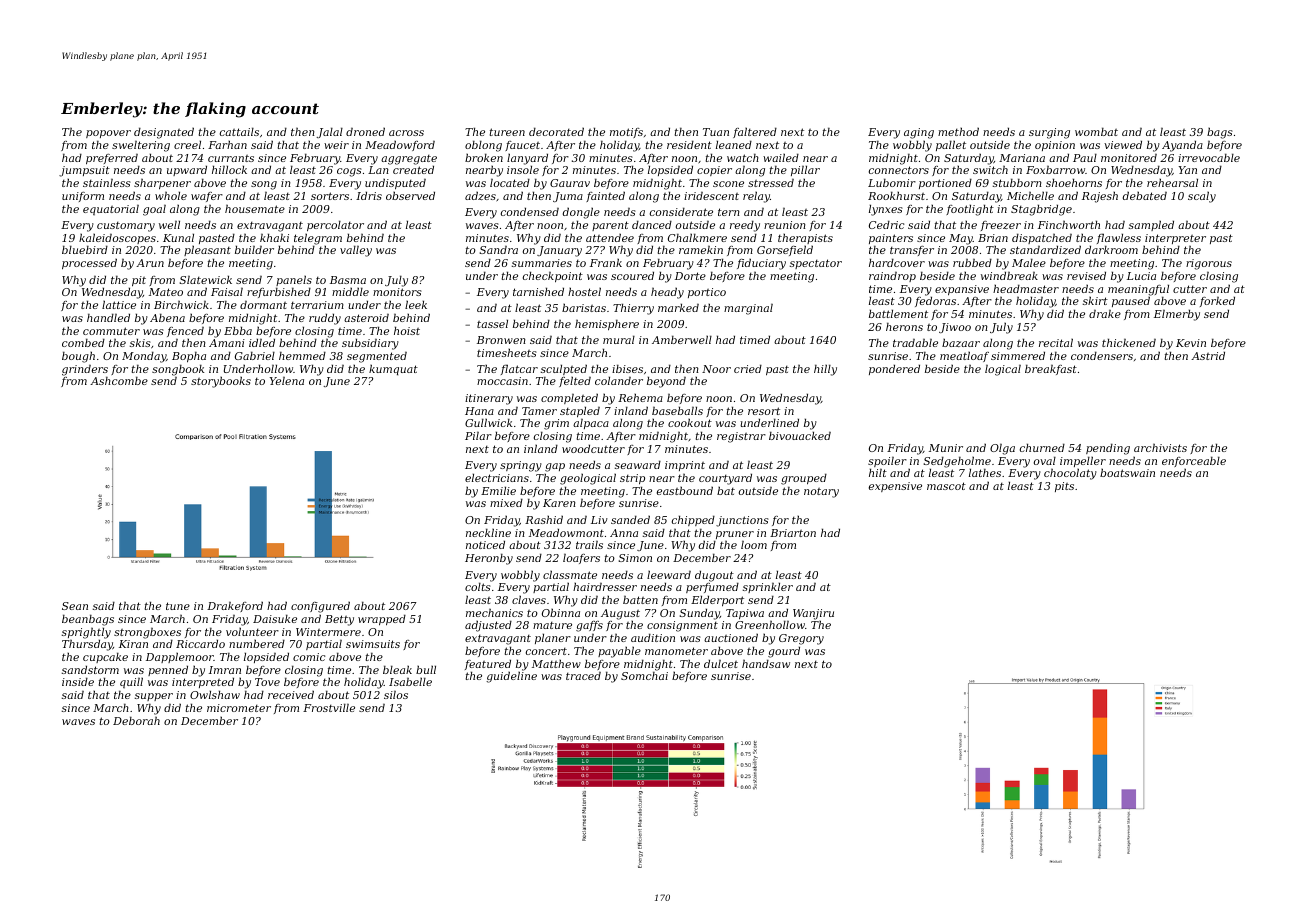 This screenshot has width=1308, height=924. I want to click on condensers, so click(1102, 355).
